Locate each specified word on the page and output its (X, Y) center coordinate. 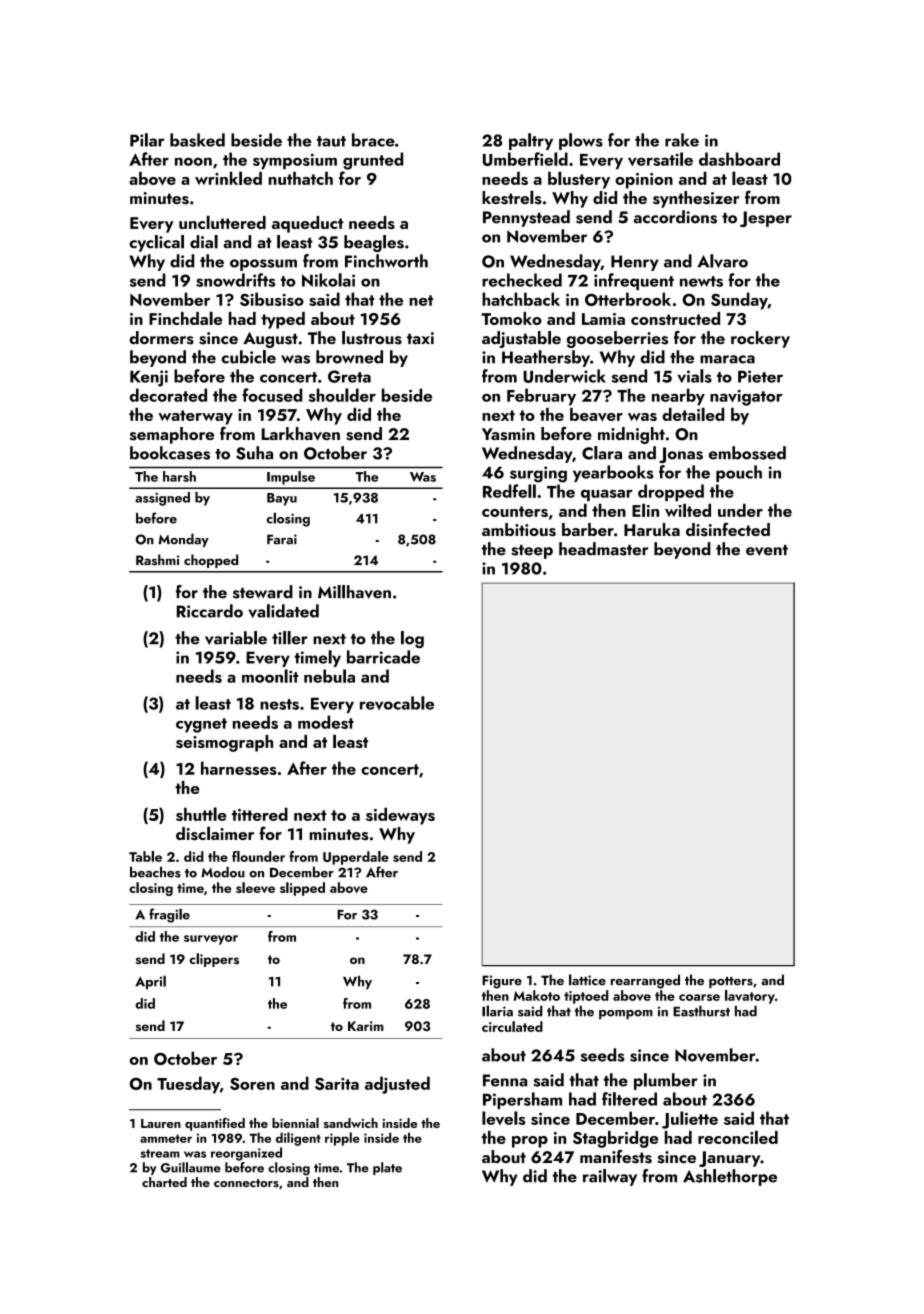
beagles (374, 243)
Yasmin (508, 434)
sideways (400, 816)
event (767, 550)
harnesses (239, 768)
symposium (295, 161)
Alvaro (722, 261)
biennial (295, 1122)
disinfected (728, 529)
